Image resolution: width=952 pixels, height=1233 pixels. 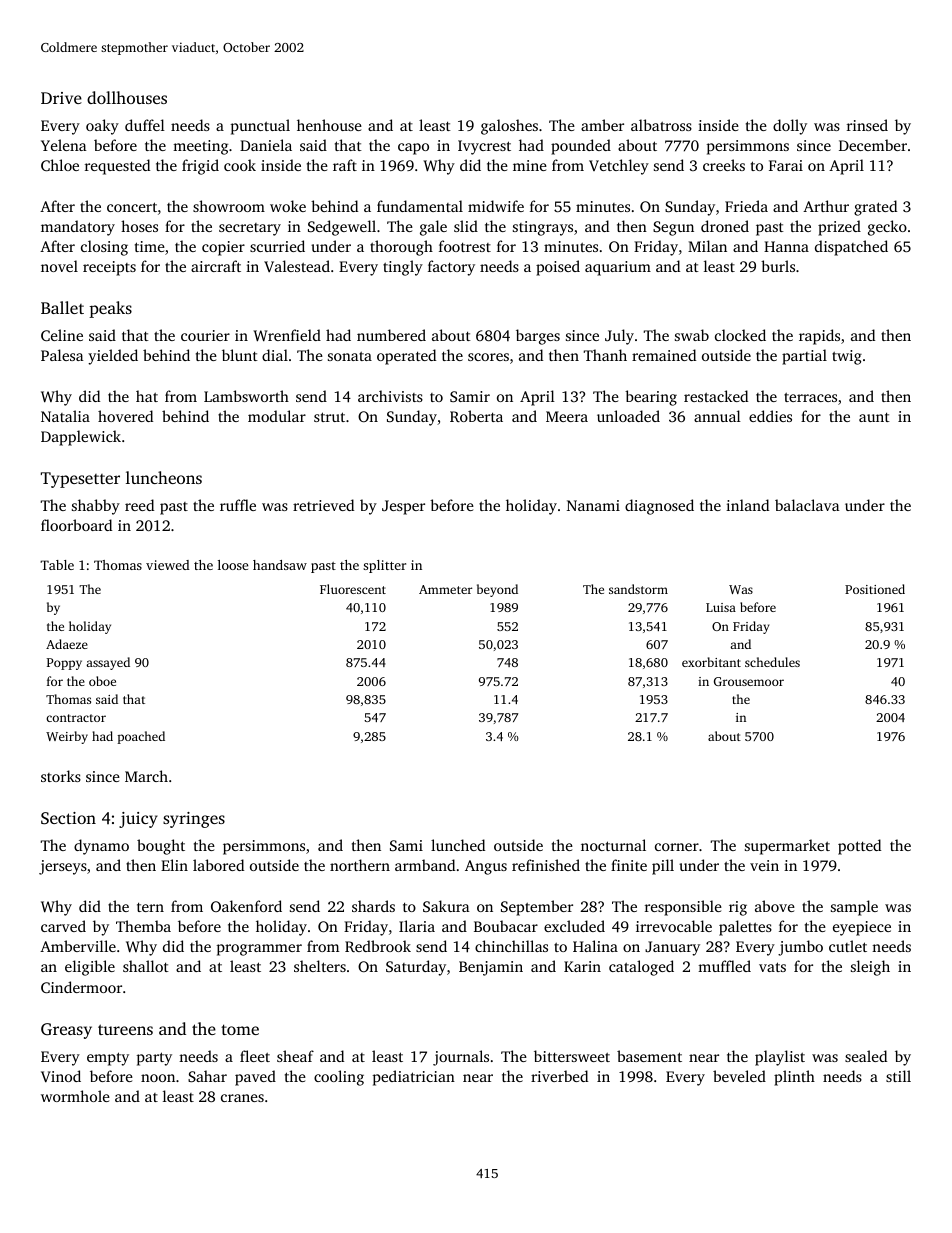 I want to click on labored, so click(x=218, y=865).
